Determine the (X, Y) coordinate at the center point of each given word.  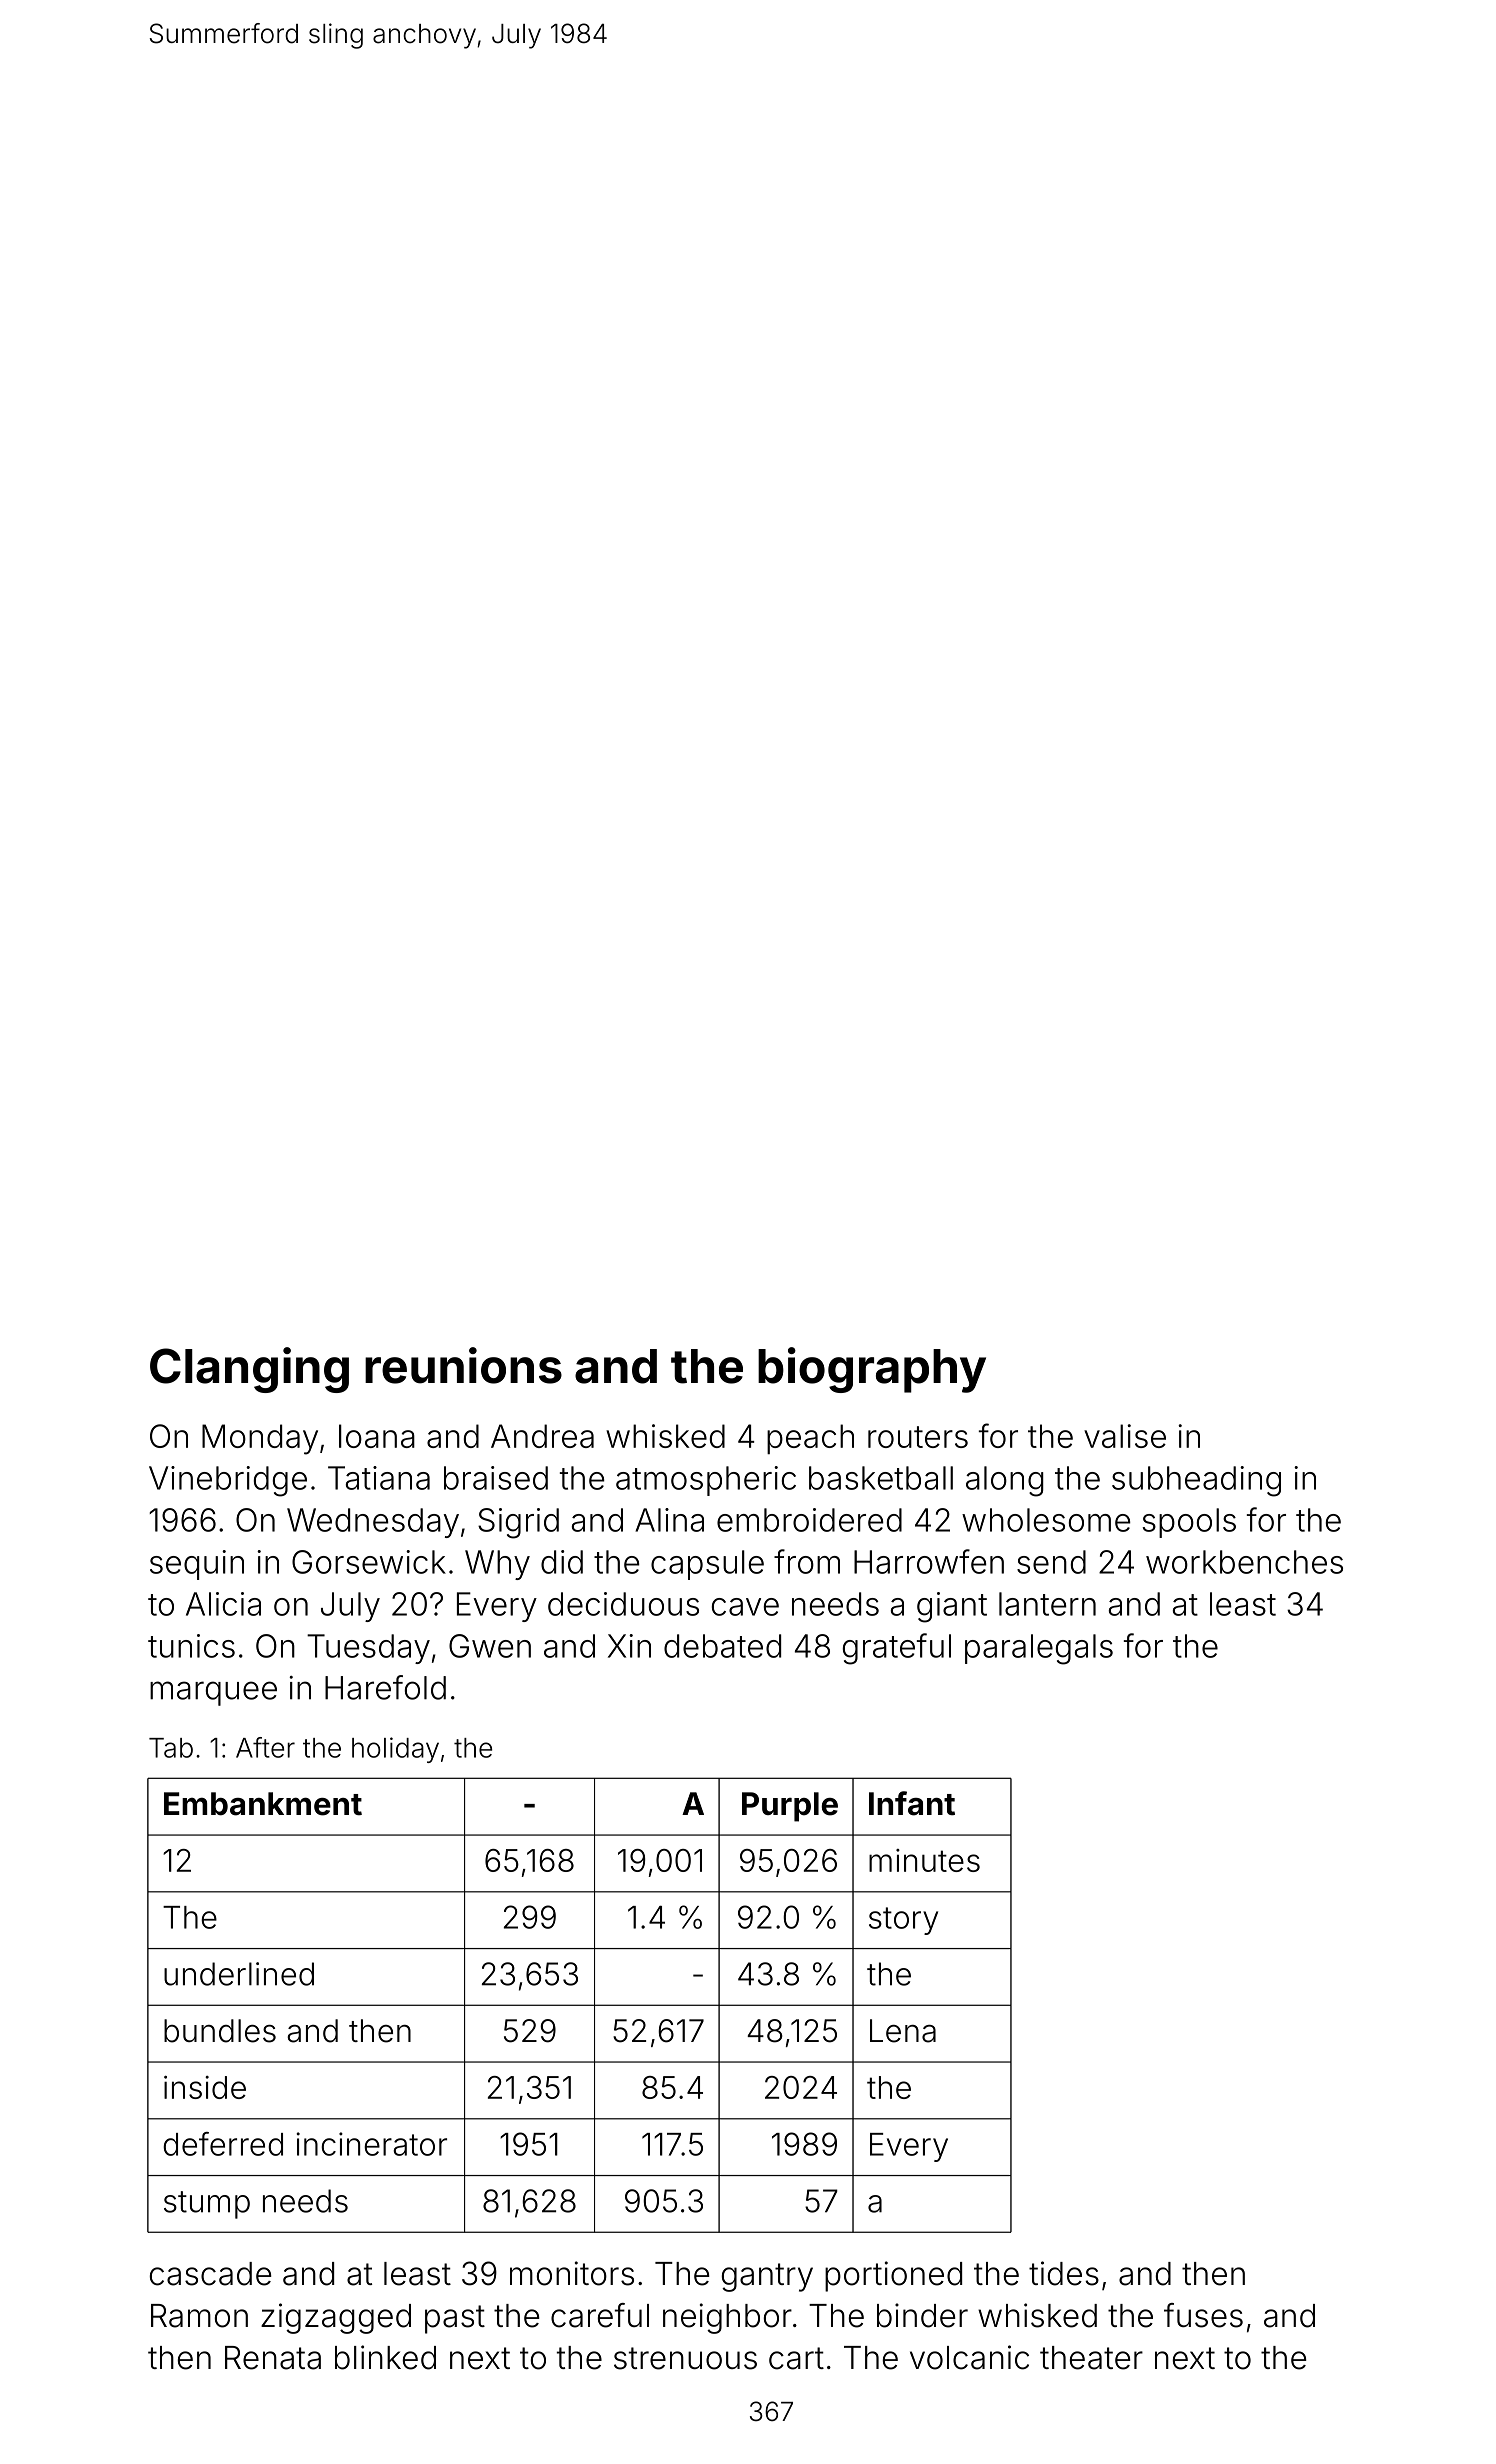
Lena (903, 2031)
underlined (239, 1974)
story (903, 1921)
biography (872, 1370)
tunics (191, 1646)
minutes (924, 1860)
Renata (273, 2358)
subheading (1196, 1481)
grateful (897, 1649)
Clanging (249, 1370)
